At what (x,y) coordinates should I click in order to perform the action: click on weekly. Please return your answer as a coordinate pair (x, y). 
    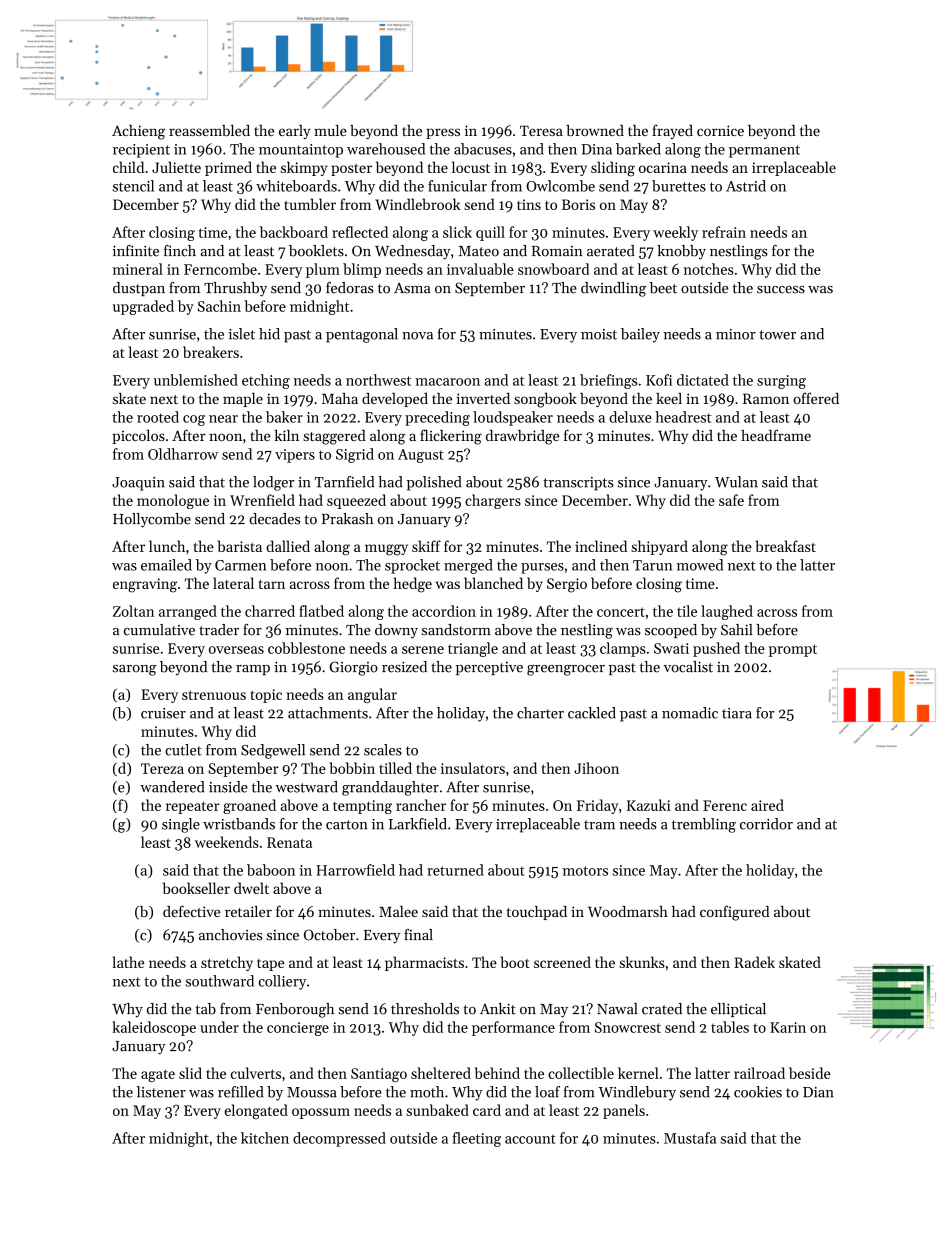
    Looking at the image, I should click on (675, 233).
